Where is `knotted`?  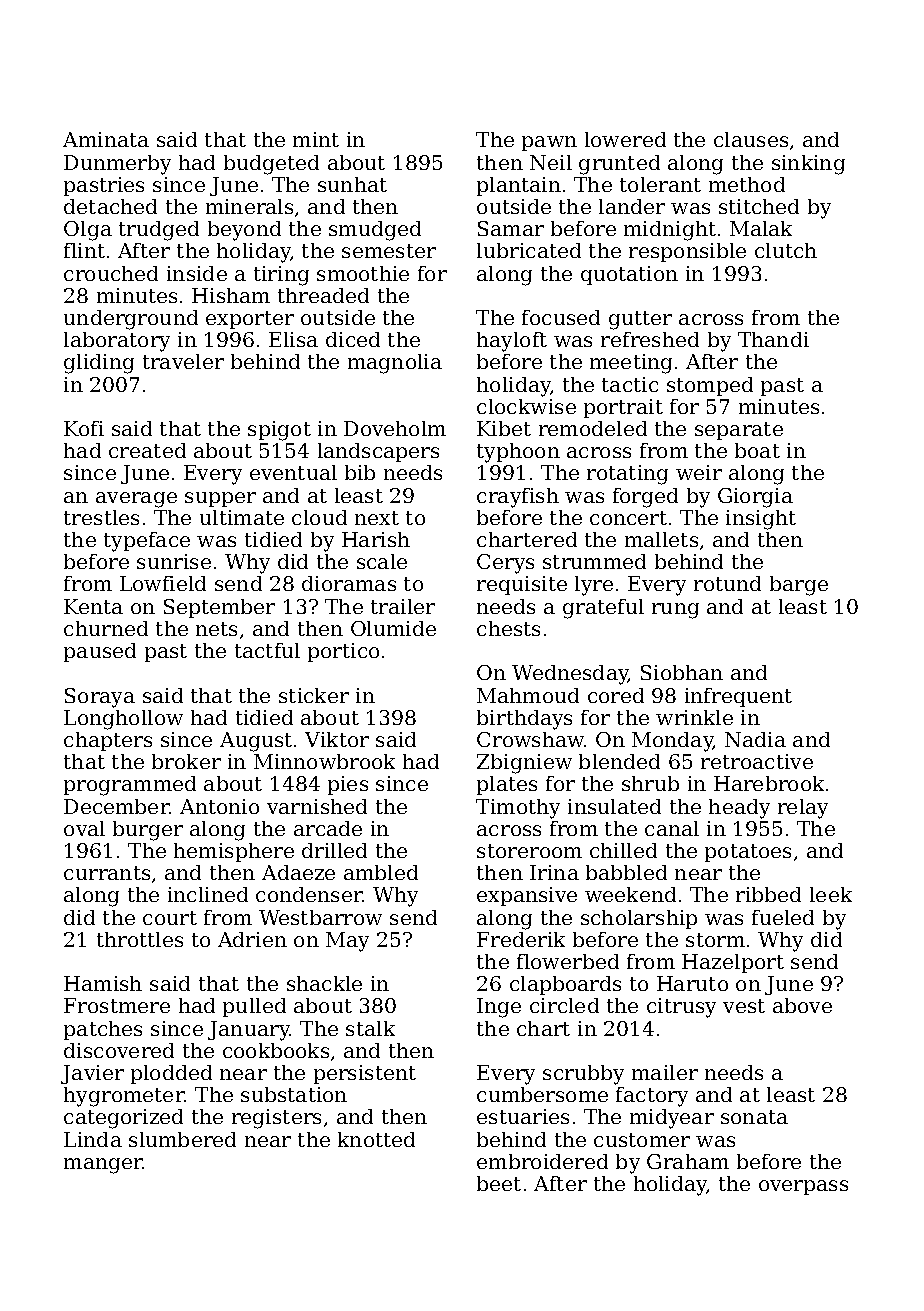 knotted is located at coordinates (376, 1139).
